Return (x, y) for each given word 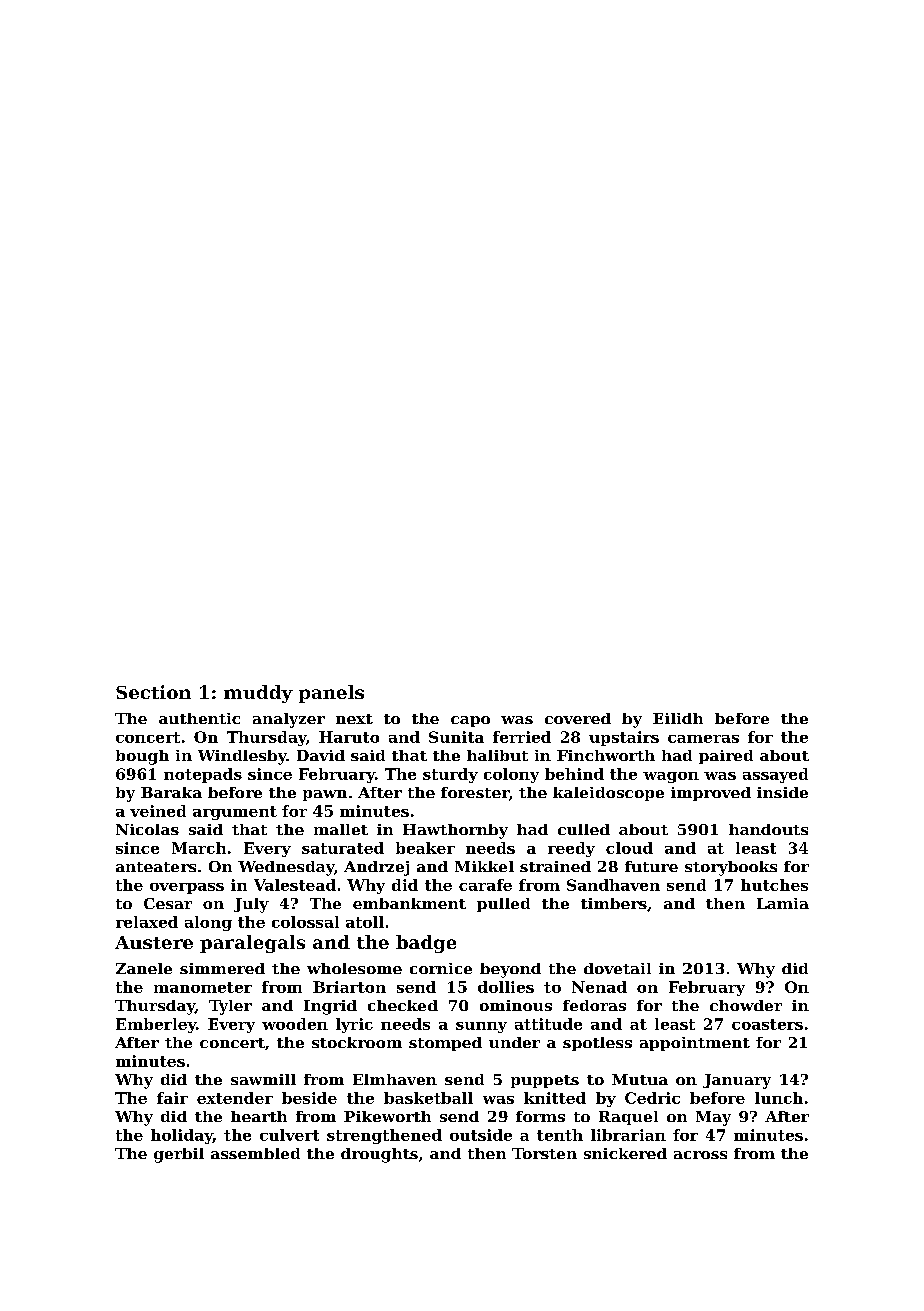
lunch (779, 1098)
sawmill (263, 1079)
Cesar (168, 903)
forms (540, 1116)
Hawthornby (455, 831)
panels (331, 694)
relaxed (147, 922)
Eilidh (678, 718)
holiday (182, 1136)
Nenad (599, 987)
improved (711, 794)
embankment (409, 903)
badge (426, 944)
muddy (258, 694)
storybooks (731, 868)
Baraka (171, 792)
